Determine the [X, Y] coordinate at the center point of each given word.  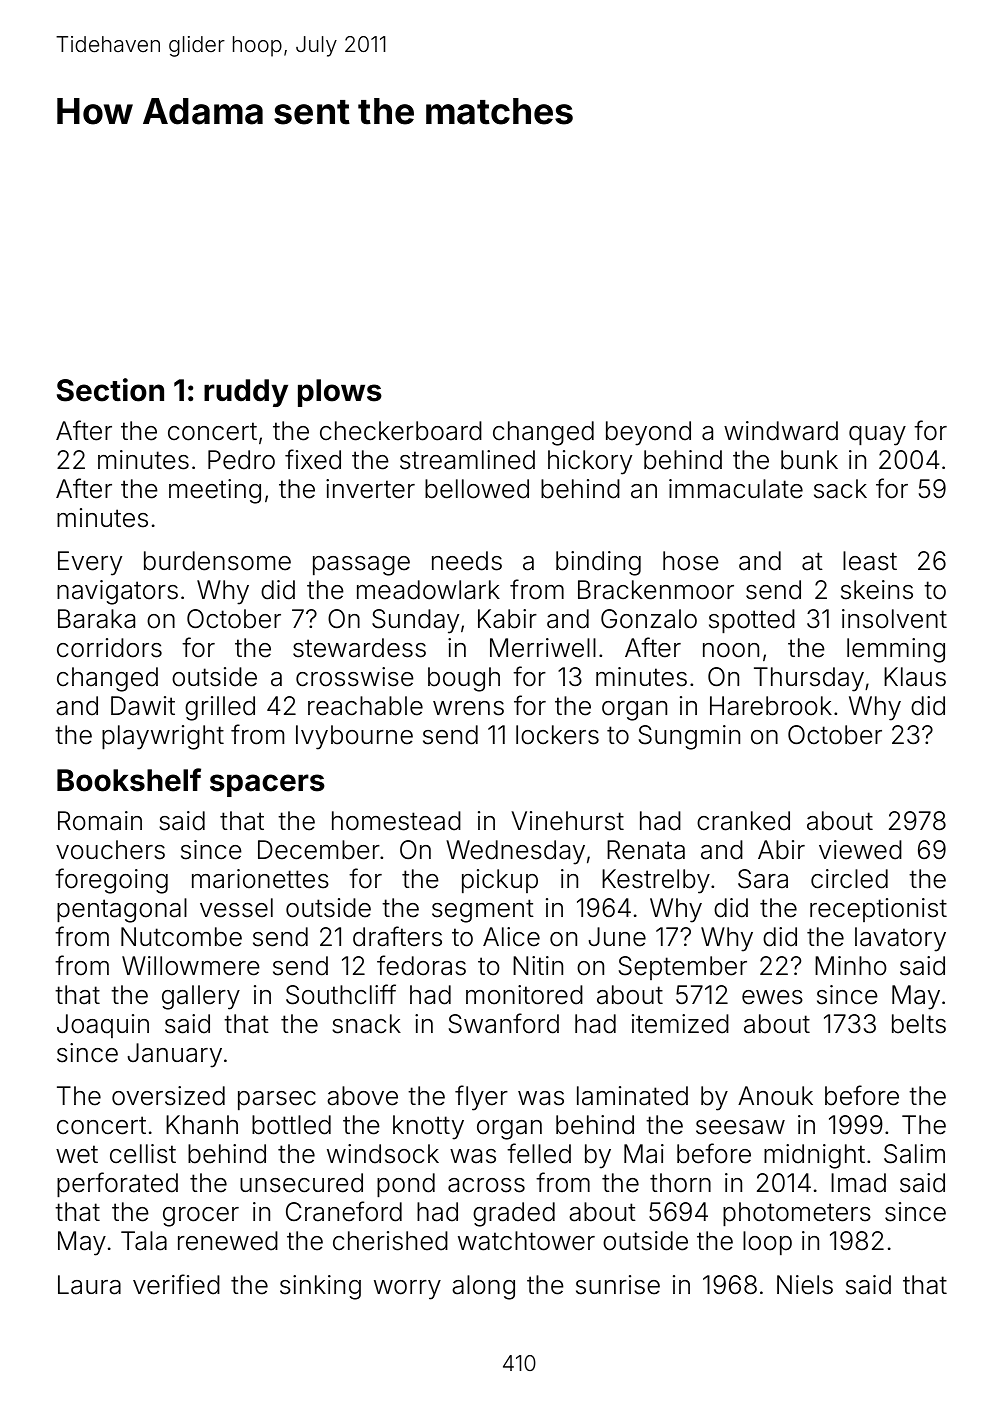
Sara [763, 879]
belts [919, 1024]
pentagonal [122, 910]
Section [110, 390]
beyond [648, 433]
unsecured [301, 1183]
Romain [100, 821]
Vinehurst [567, 821]
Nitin [538, 965]
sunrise [618, 1285]
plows [340, 393]
